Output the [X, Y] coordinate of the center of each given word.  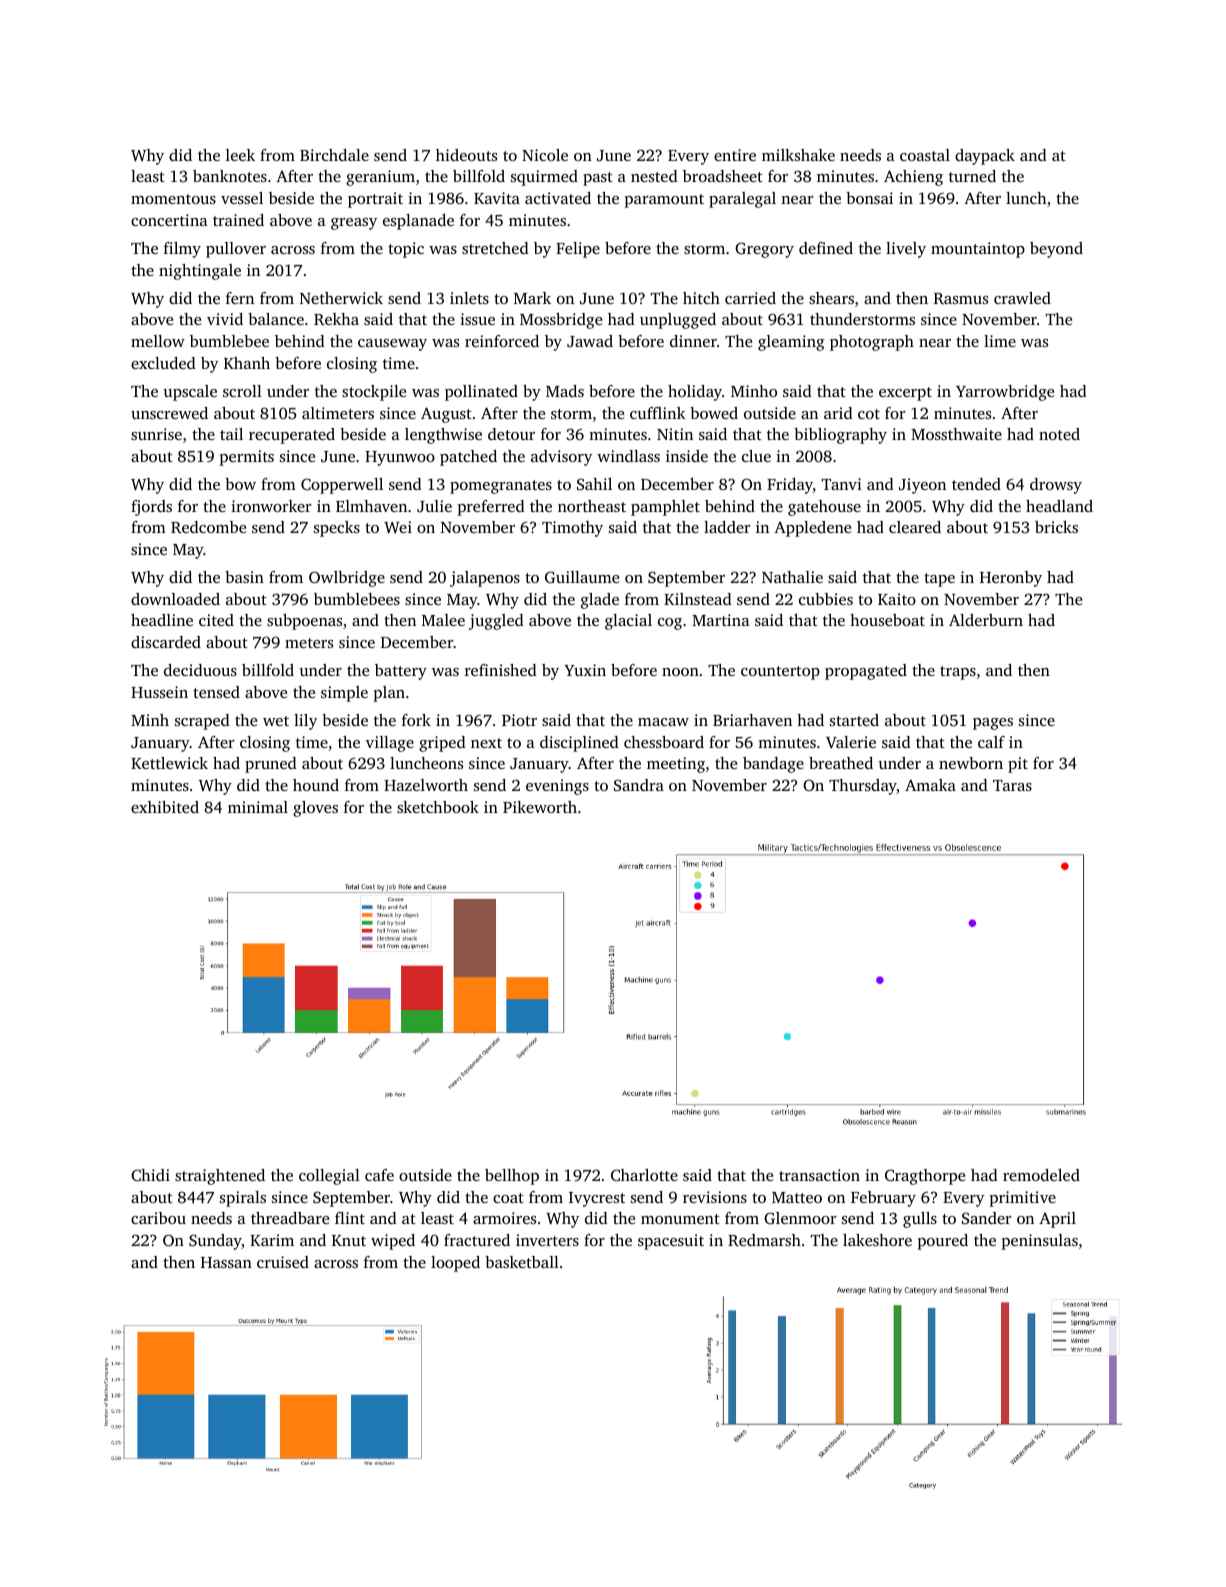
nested [654, 176]
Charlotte [644, 1175]
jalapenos [485, 579]
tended [976, 484]
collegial [329, 1177]
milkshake [798, 155]
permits [247, 458]
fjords [151, 508]
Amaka [930, 785]
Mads [565, 391]
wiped [393, 1242]
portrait [375, 200]
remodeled [1041, 1175]
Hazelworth [426, 785]
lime [1000, 341]
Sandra [639, 785]
